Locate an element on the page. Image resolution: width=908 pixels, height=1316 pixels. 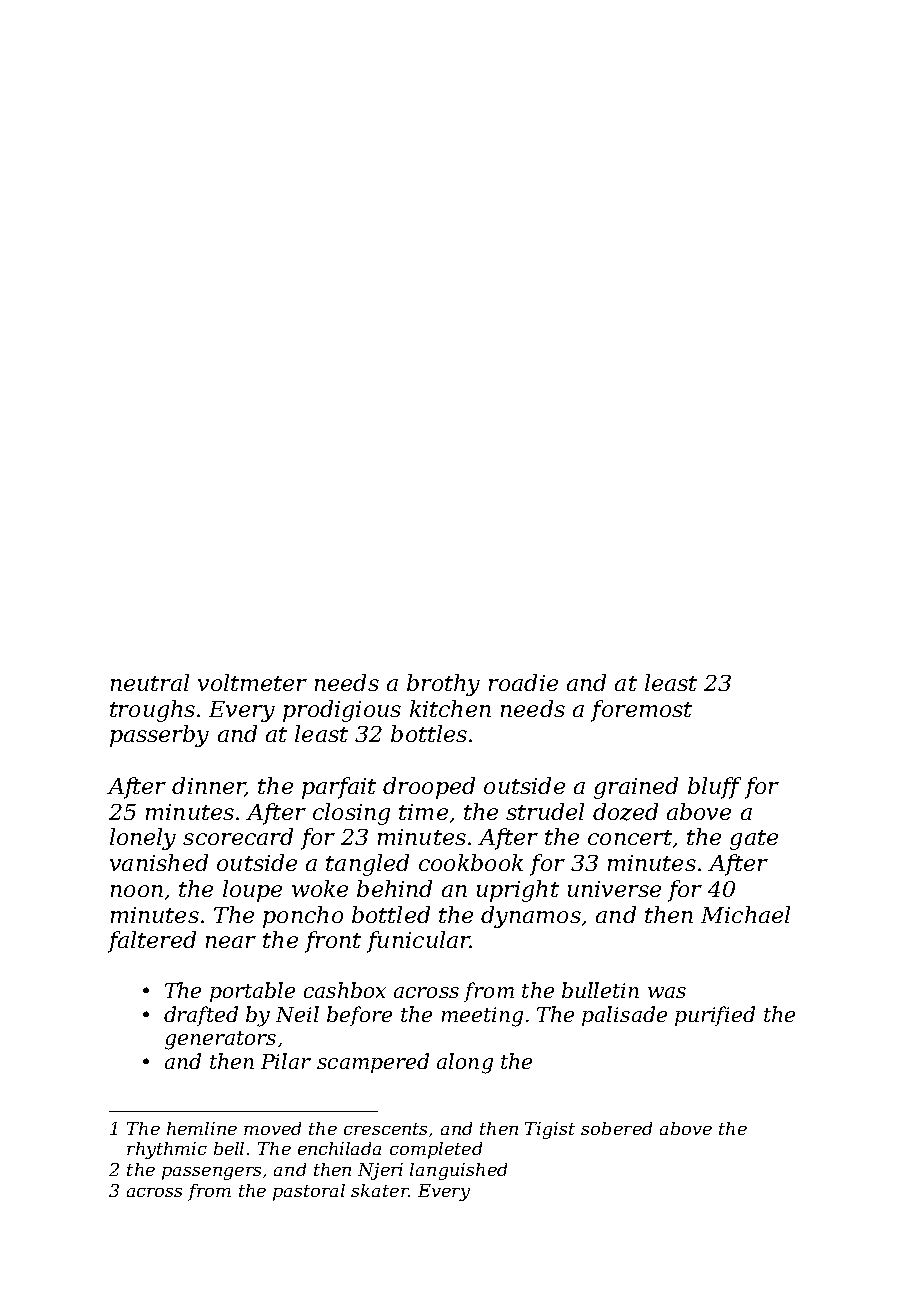
was is located at coordinates (667, 992).
